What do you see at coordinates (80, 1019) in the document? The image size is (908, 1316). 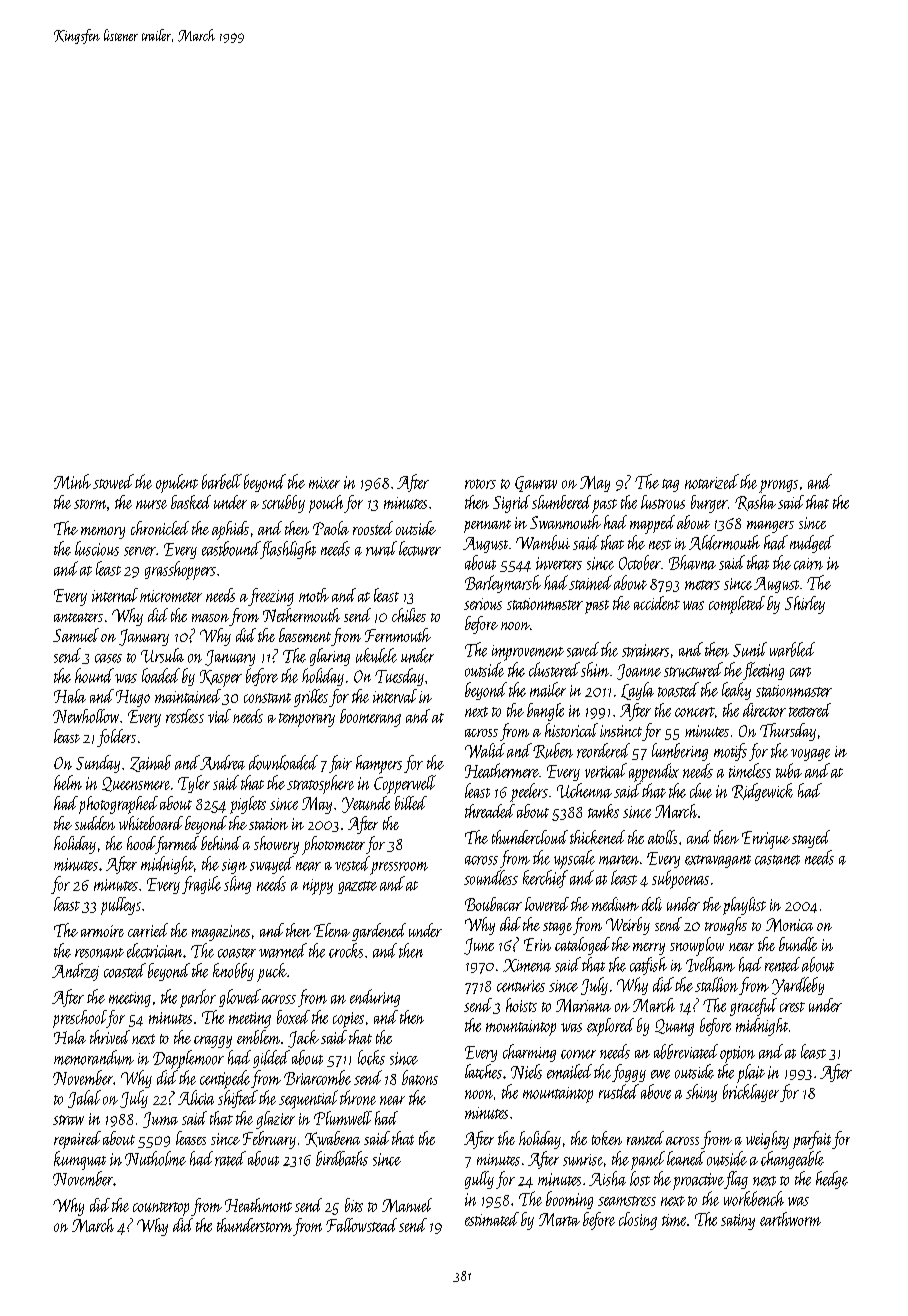 I see `preschool` at bounding box center [80, 1019].
